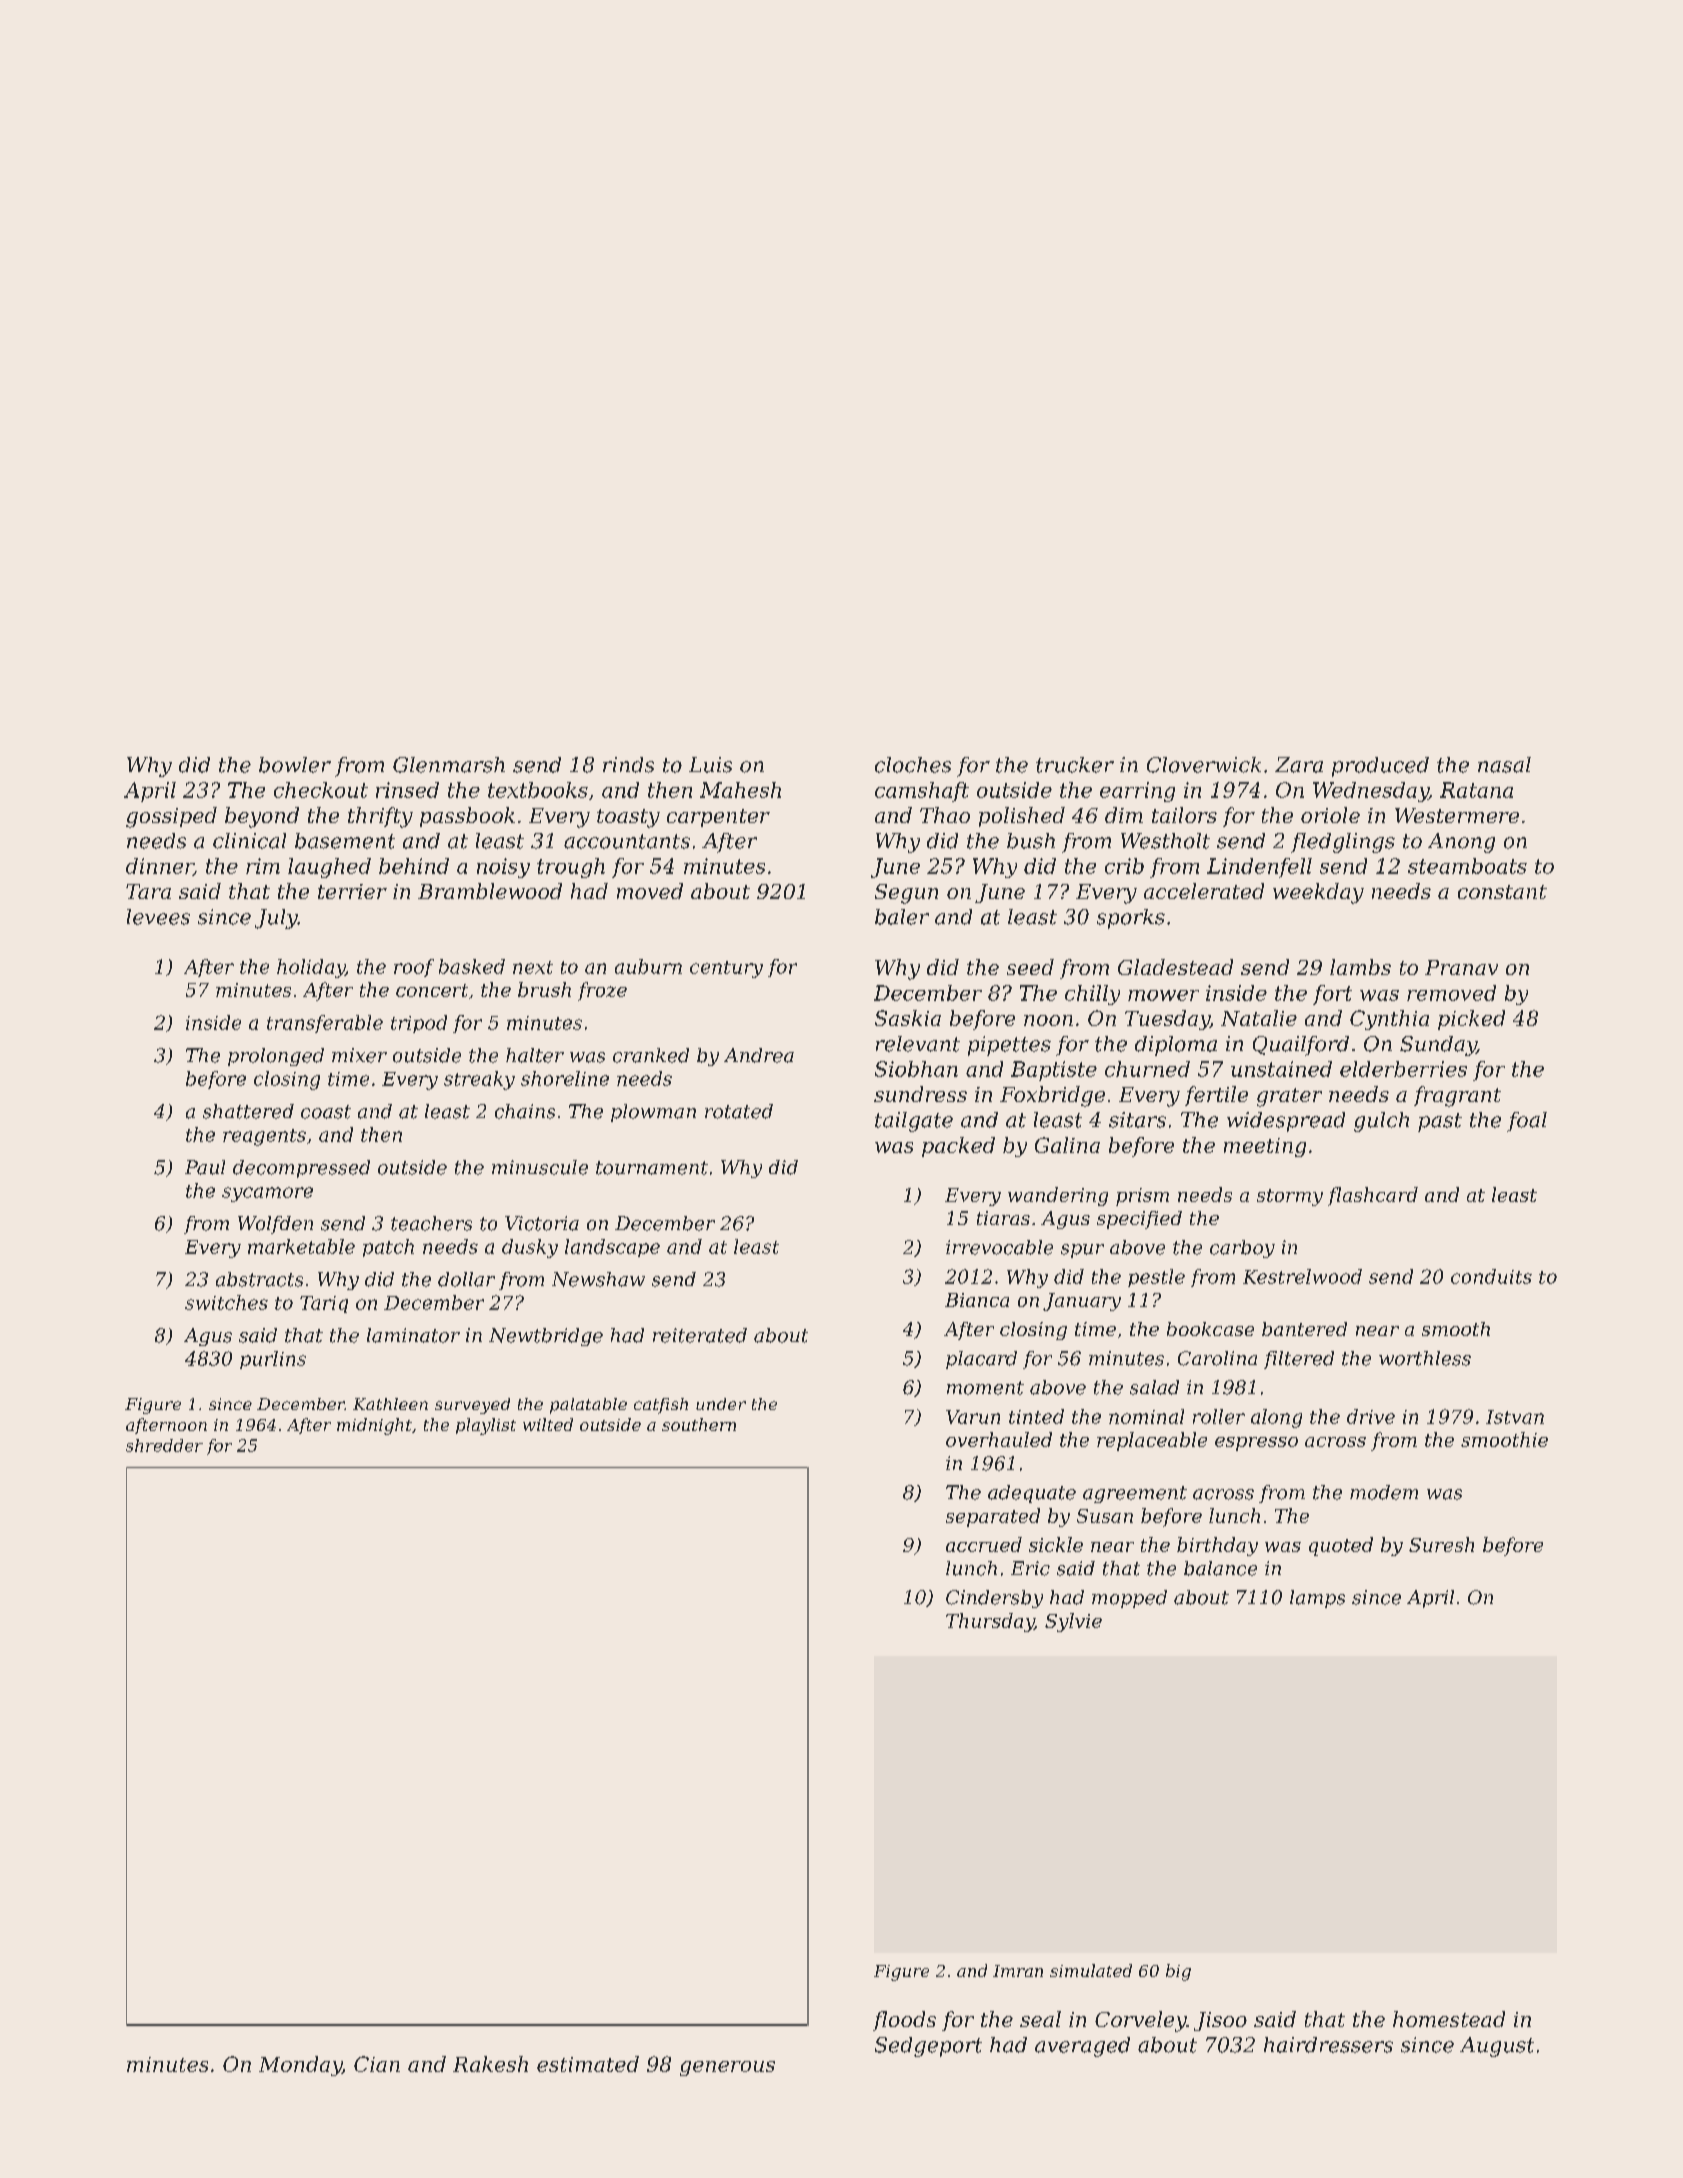  What do you see at coordinates (612, 1248) in the image?
I see `landscape` at bounding box center [612, 1248].
